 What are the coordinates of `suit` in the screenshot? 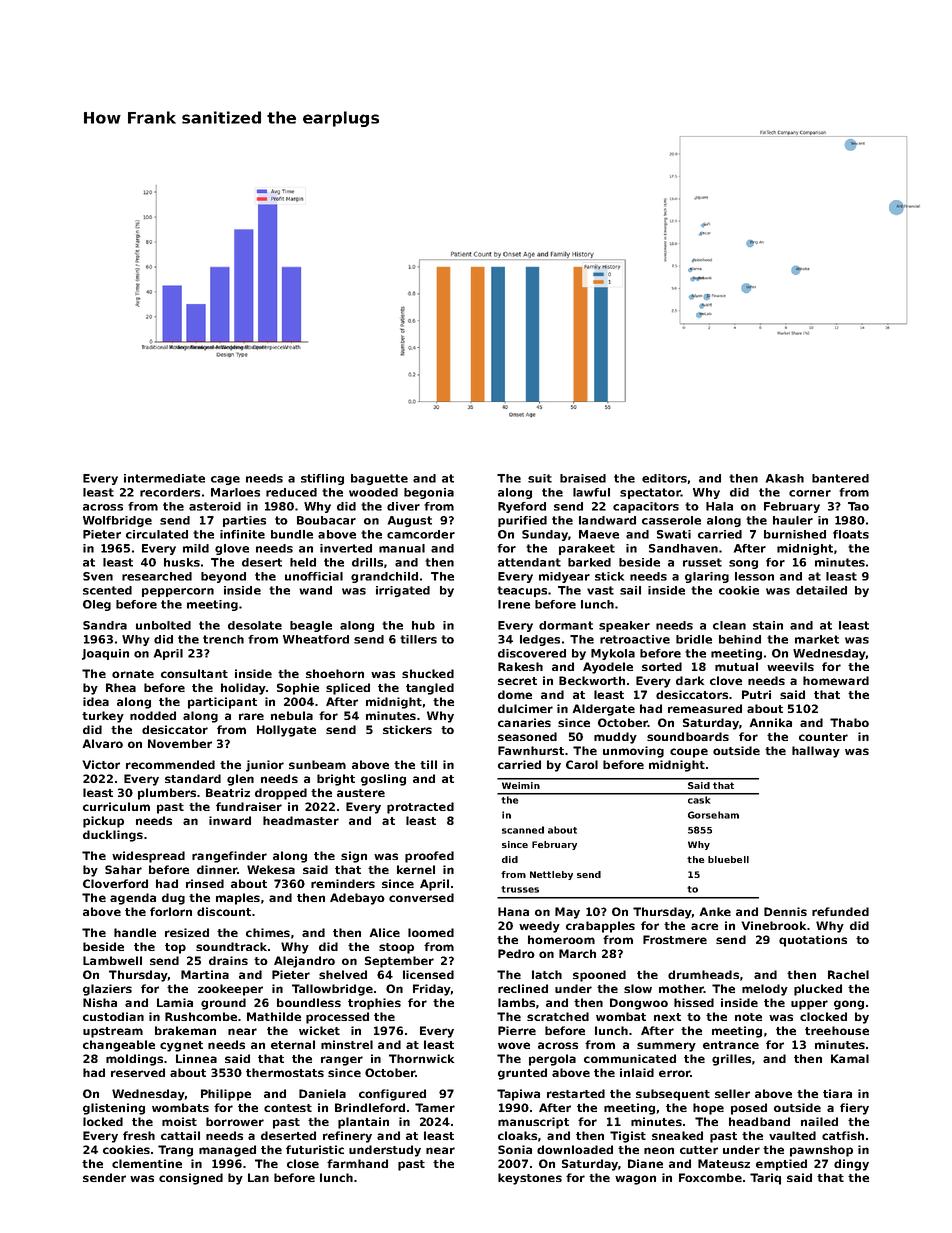 It's located at (540, 478).
